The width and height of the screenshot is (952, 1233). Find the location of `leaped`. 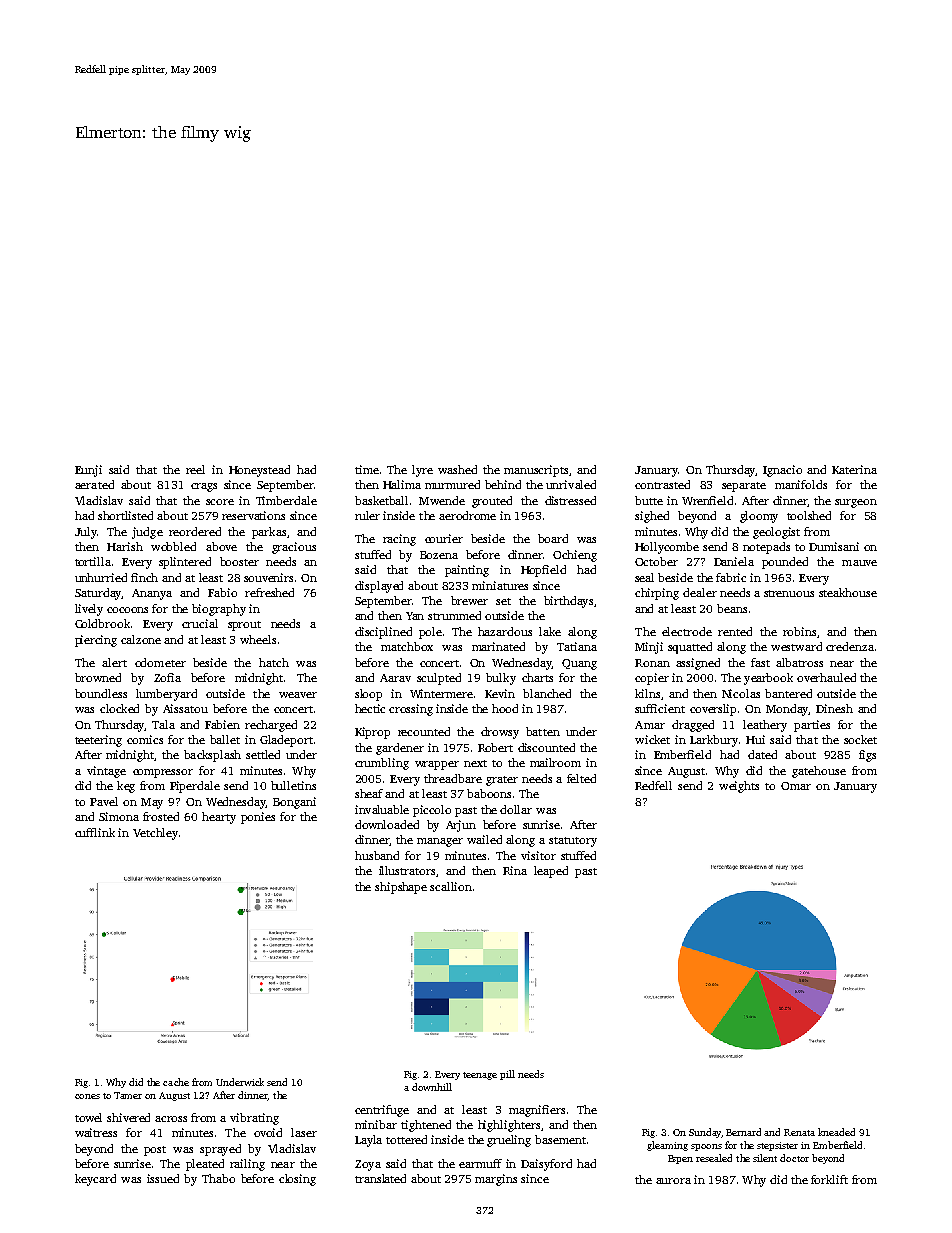

leaped is located at coordinates (551, 872).
